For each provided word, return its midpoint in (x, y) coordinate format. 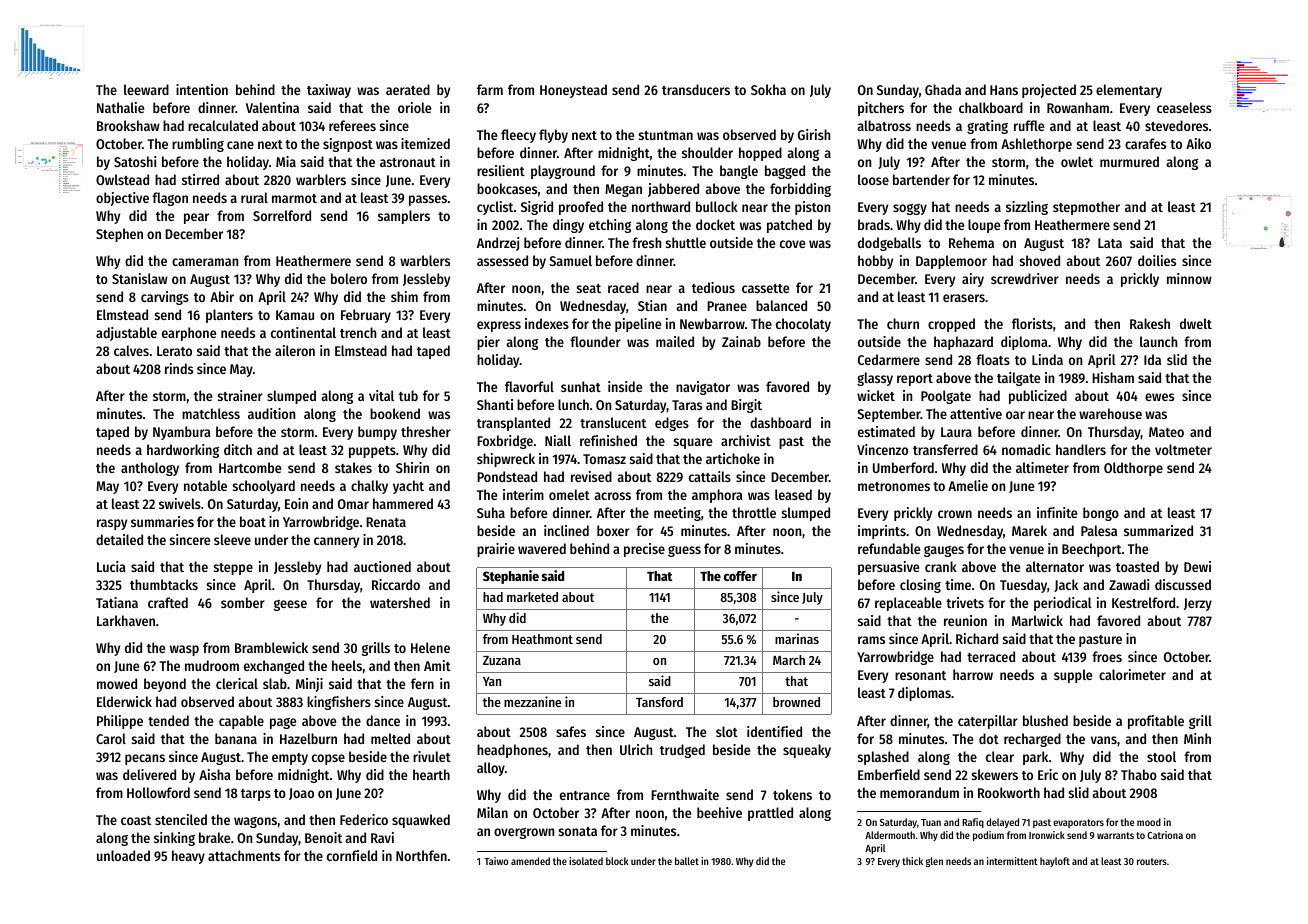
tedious (713, 287)
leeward (146, 89)
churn (903, 323)
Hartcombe (250, 467)
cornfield (352, 855)
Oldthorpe (1133, 469)
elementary (1129, 91)
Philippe (120, 722)
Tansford (659, 702)
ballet (687, 861)
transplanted (513, 424)
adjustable (126, 334)
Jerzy (1198, 604)
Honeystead (573, 91)
